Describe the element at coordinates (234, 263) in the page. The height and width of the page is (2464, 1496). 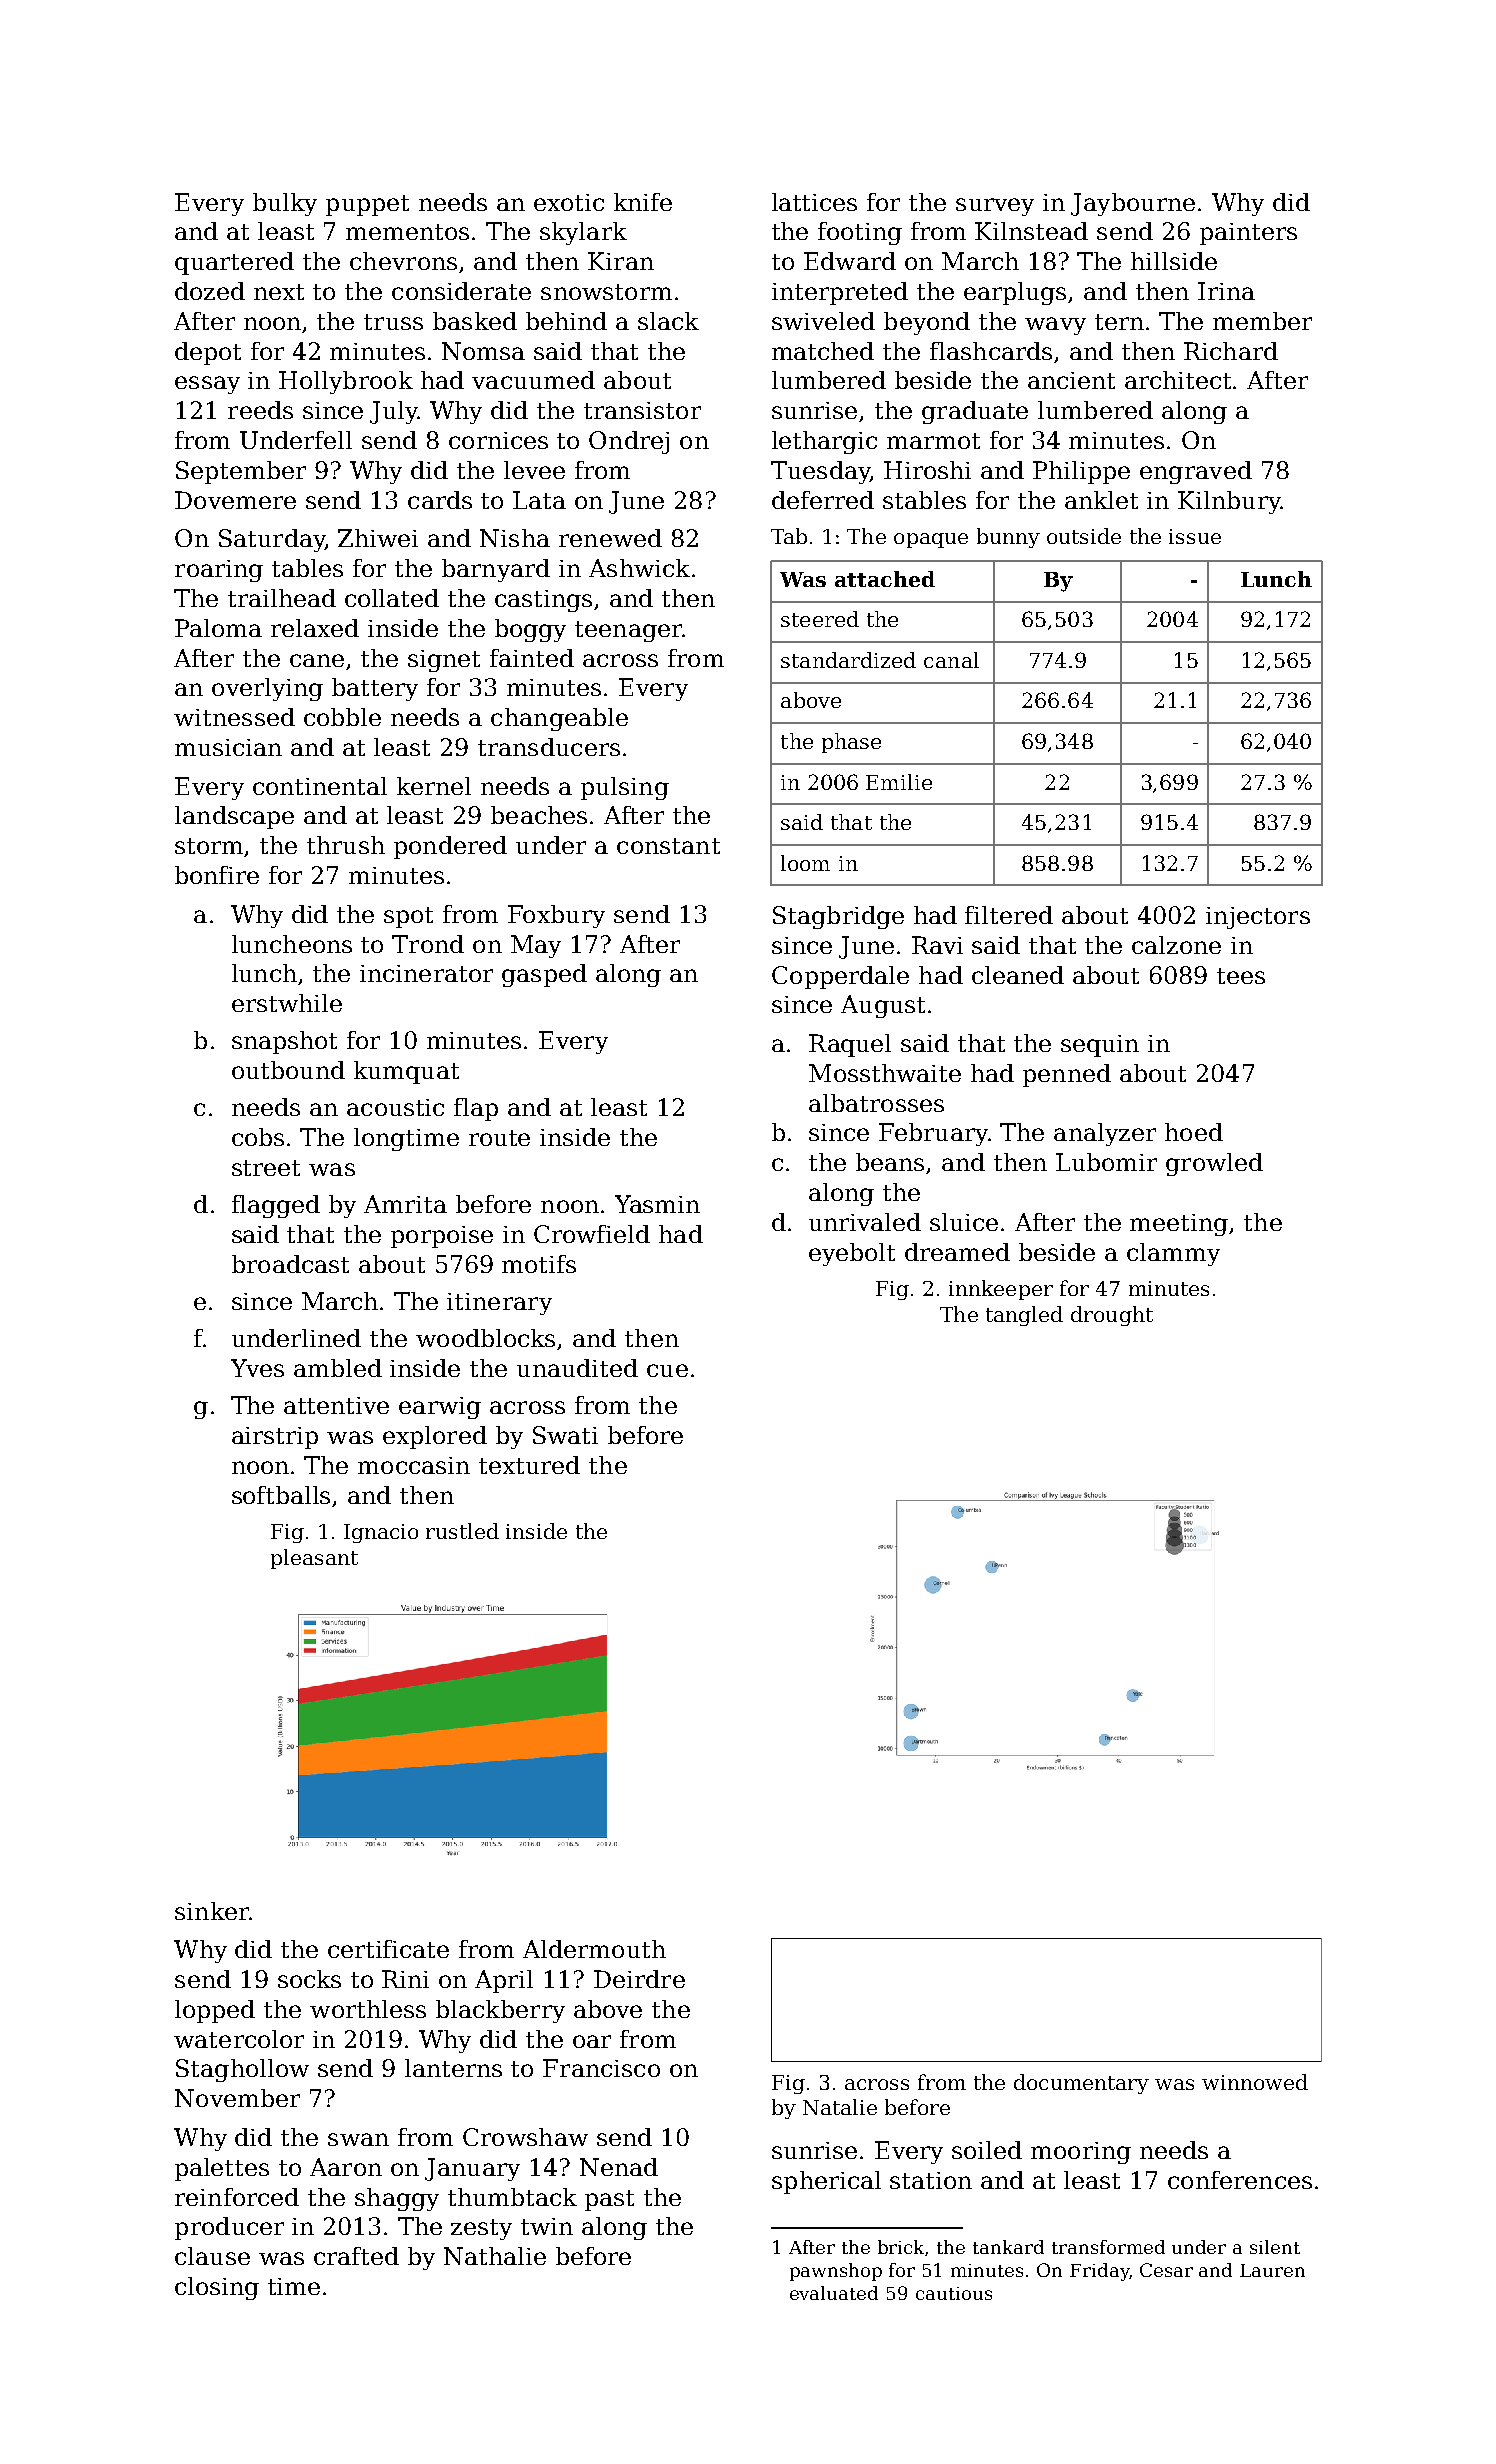
I see `quartered` at that location.
